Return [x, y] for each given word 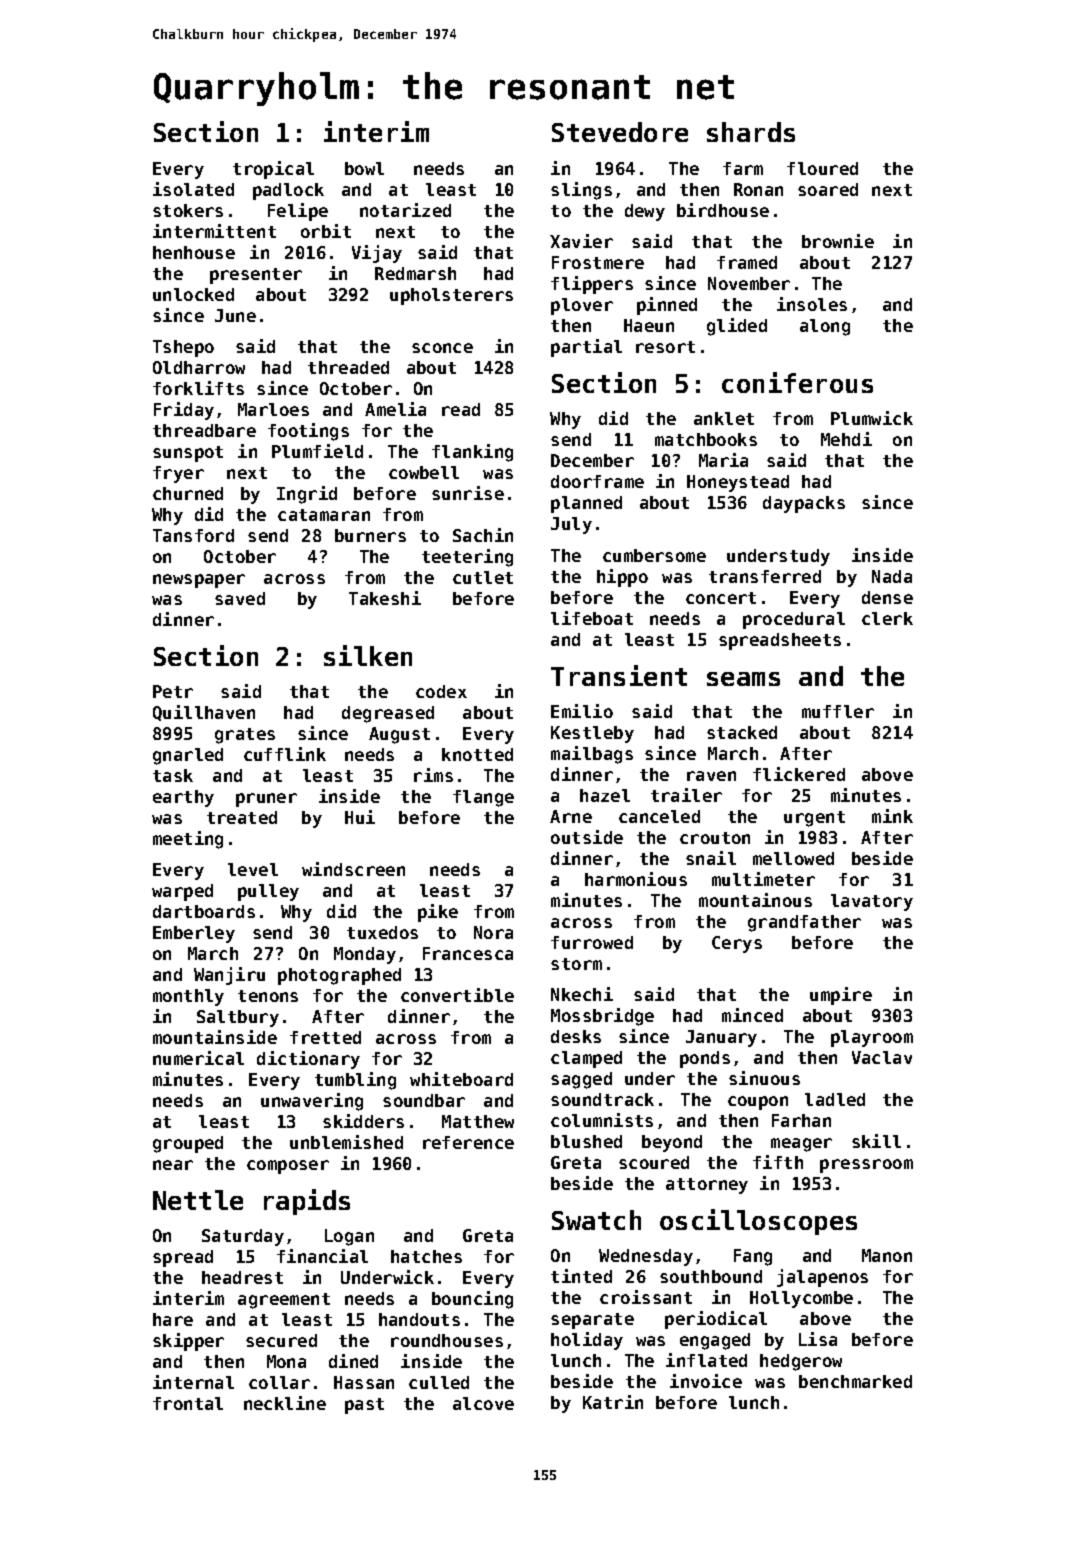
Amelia [395, 409]
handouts [419, 1319]
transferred [765, 576]
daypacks [804, 504]
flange [483, 798]
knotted [477, 754]
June [235, 315]
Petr [173, 691]
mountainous [755, 900]
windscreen [353, 869]
